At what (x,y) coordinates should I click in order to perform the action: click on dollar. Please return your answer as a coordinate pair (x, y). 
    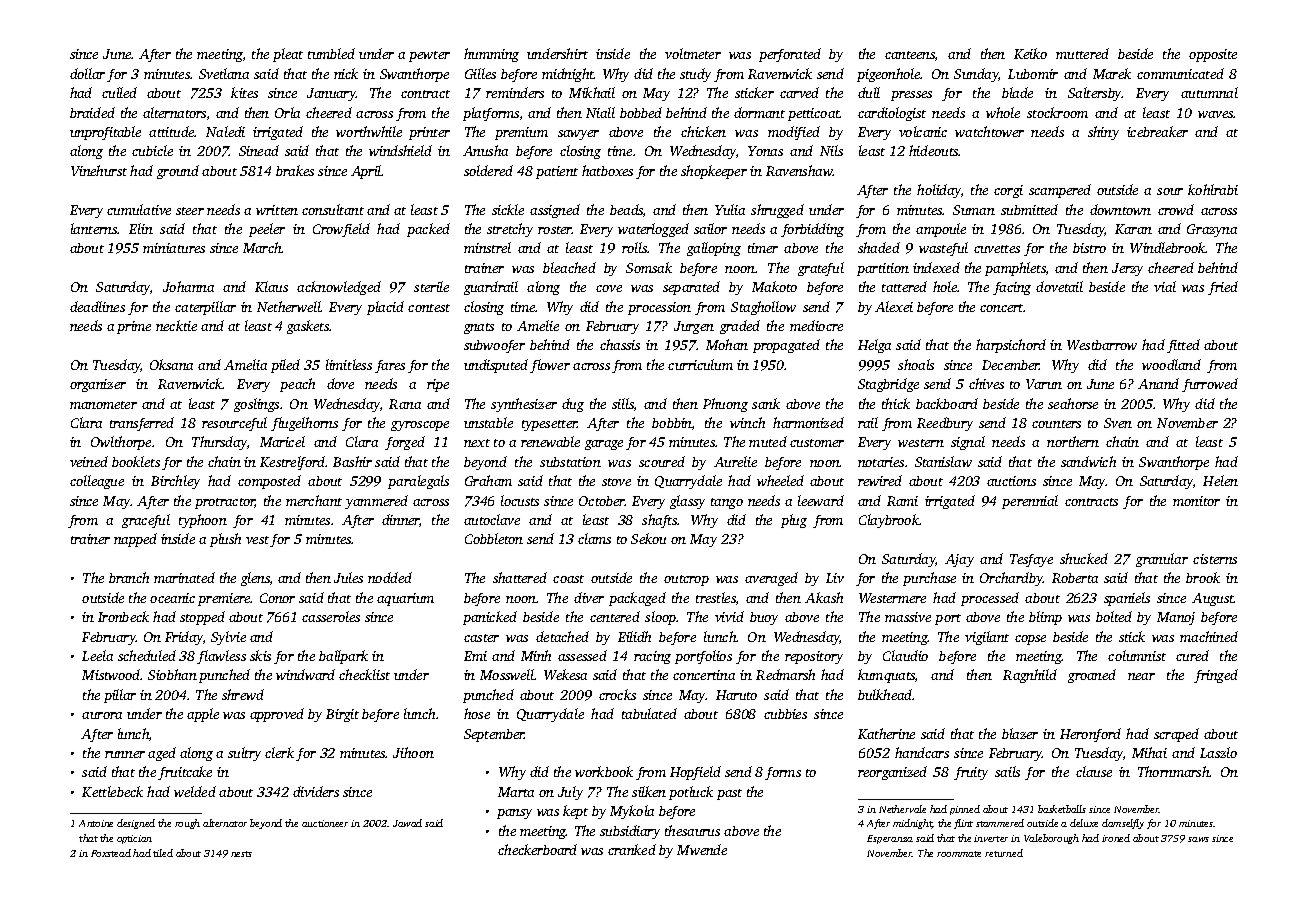
    Looking at the image, I should click on (87, 73).
